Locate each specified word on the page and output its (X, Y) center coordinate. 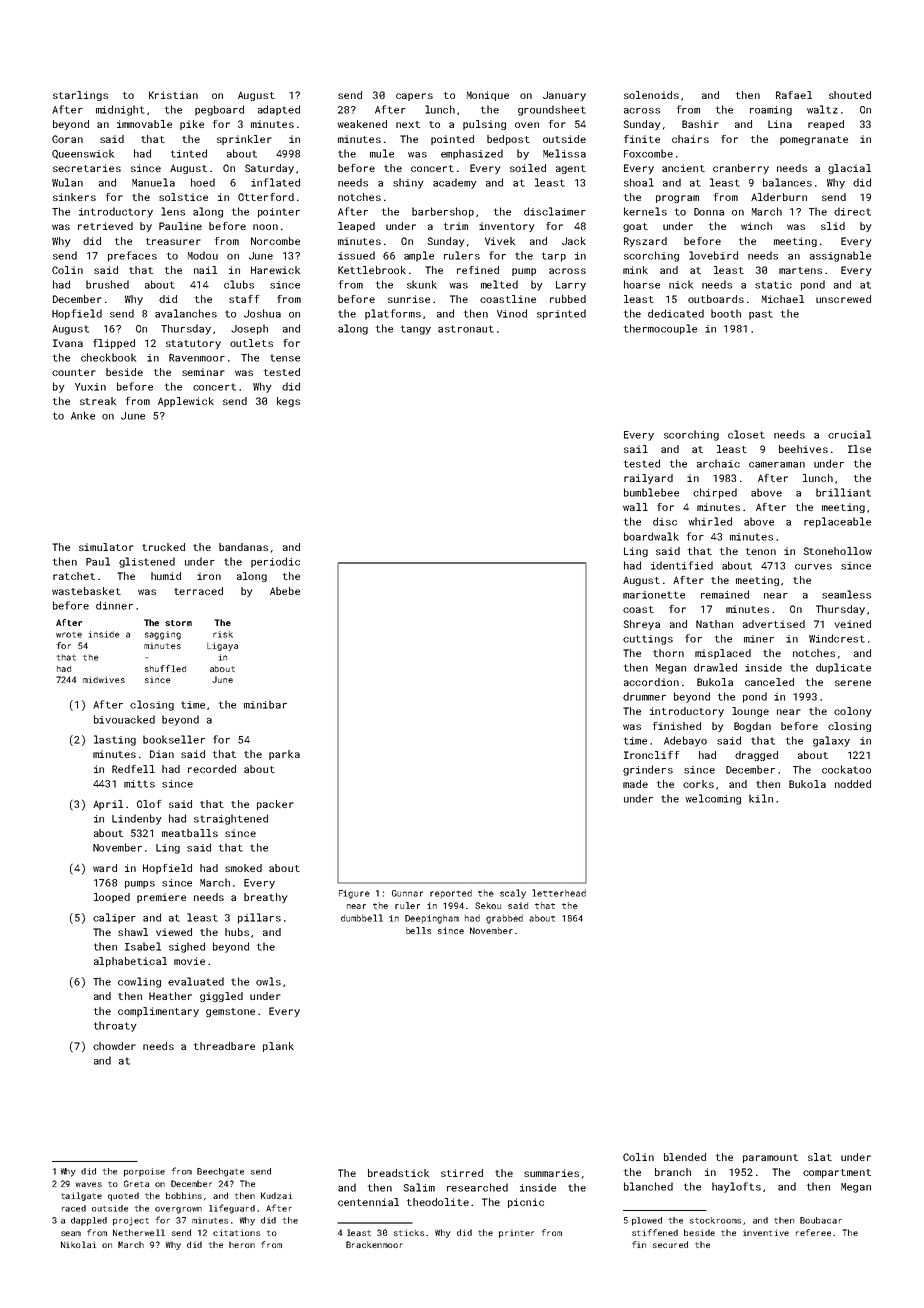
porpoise (144, 1172)
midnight (120, 110)
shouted (850, 95)
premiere (161, 898)
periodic (275, 562)
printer (516, 1233)
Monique (488, 96)
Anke (83, 415)
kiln (761, 798)
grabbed (504, 919)
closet (746, 434)
